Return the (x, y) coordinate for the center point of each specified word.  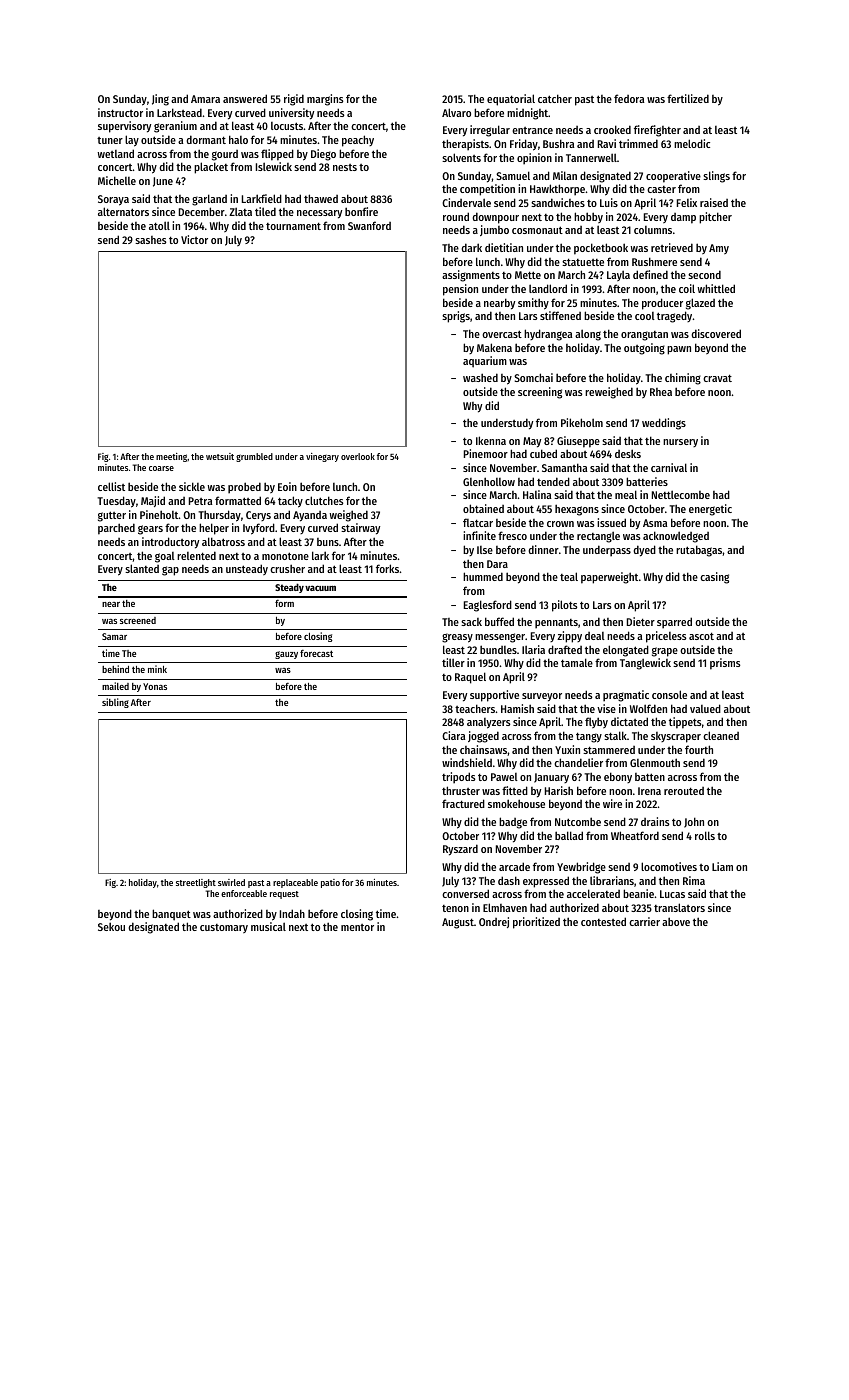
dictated (629, 721)
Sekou (111, 926)
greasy (457, 638)
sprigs (456, 317)
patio (330, 883)
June (163, 182)
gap (170, 571)
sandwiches (558, 202)
